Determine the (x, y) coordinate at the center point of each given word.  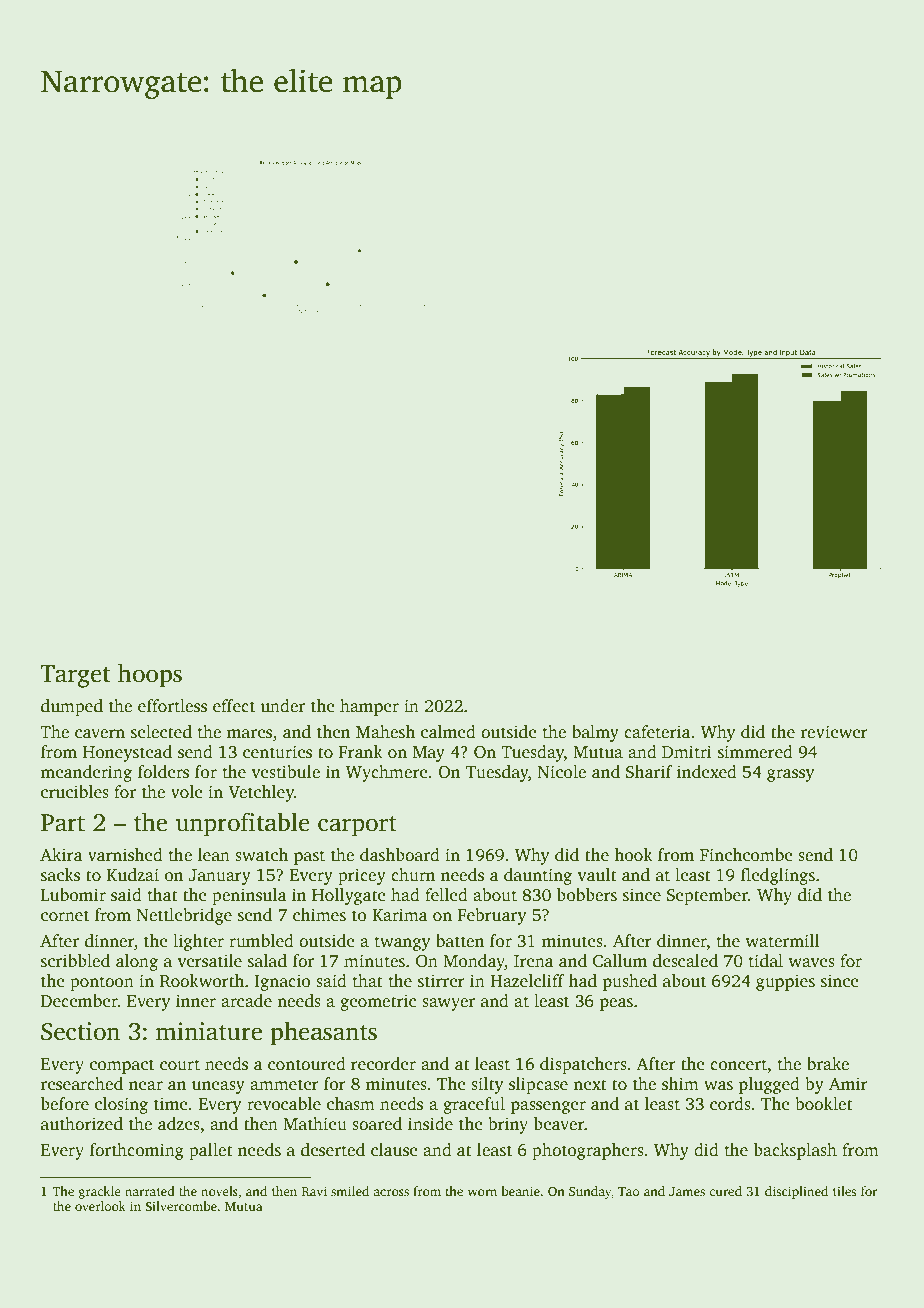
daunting (538, 876)
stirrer (441, 981)
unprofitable (243, 824)
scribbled (75, 961)
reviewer (834, 732)
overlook (100, 1206)
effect (234, 706)
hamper (369, 707)
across (391, 1192)
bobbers (587, 895)
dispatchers (583, 1065)
